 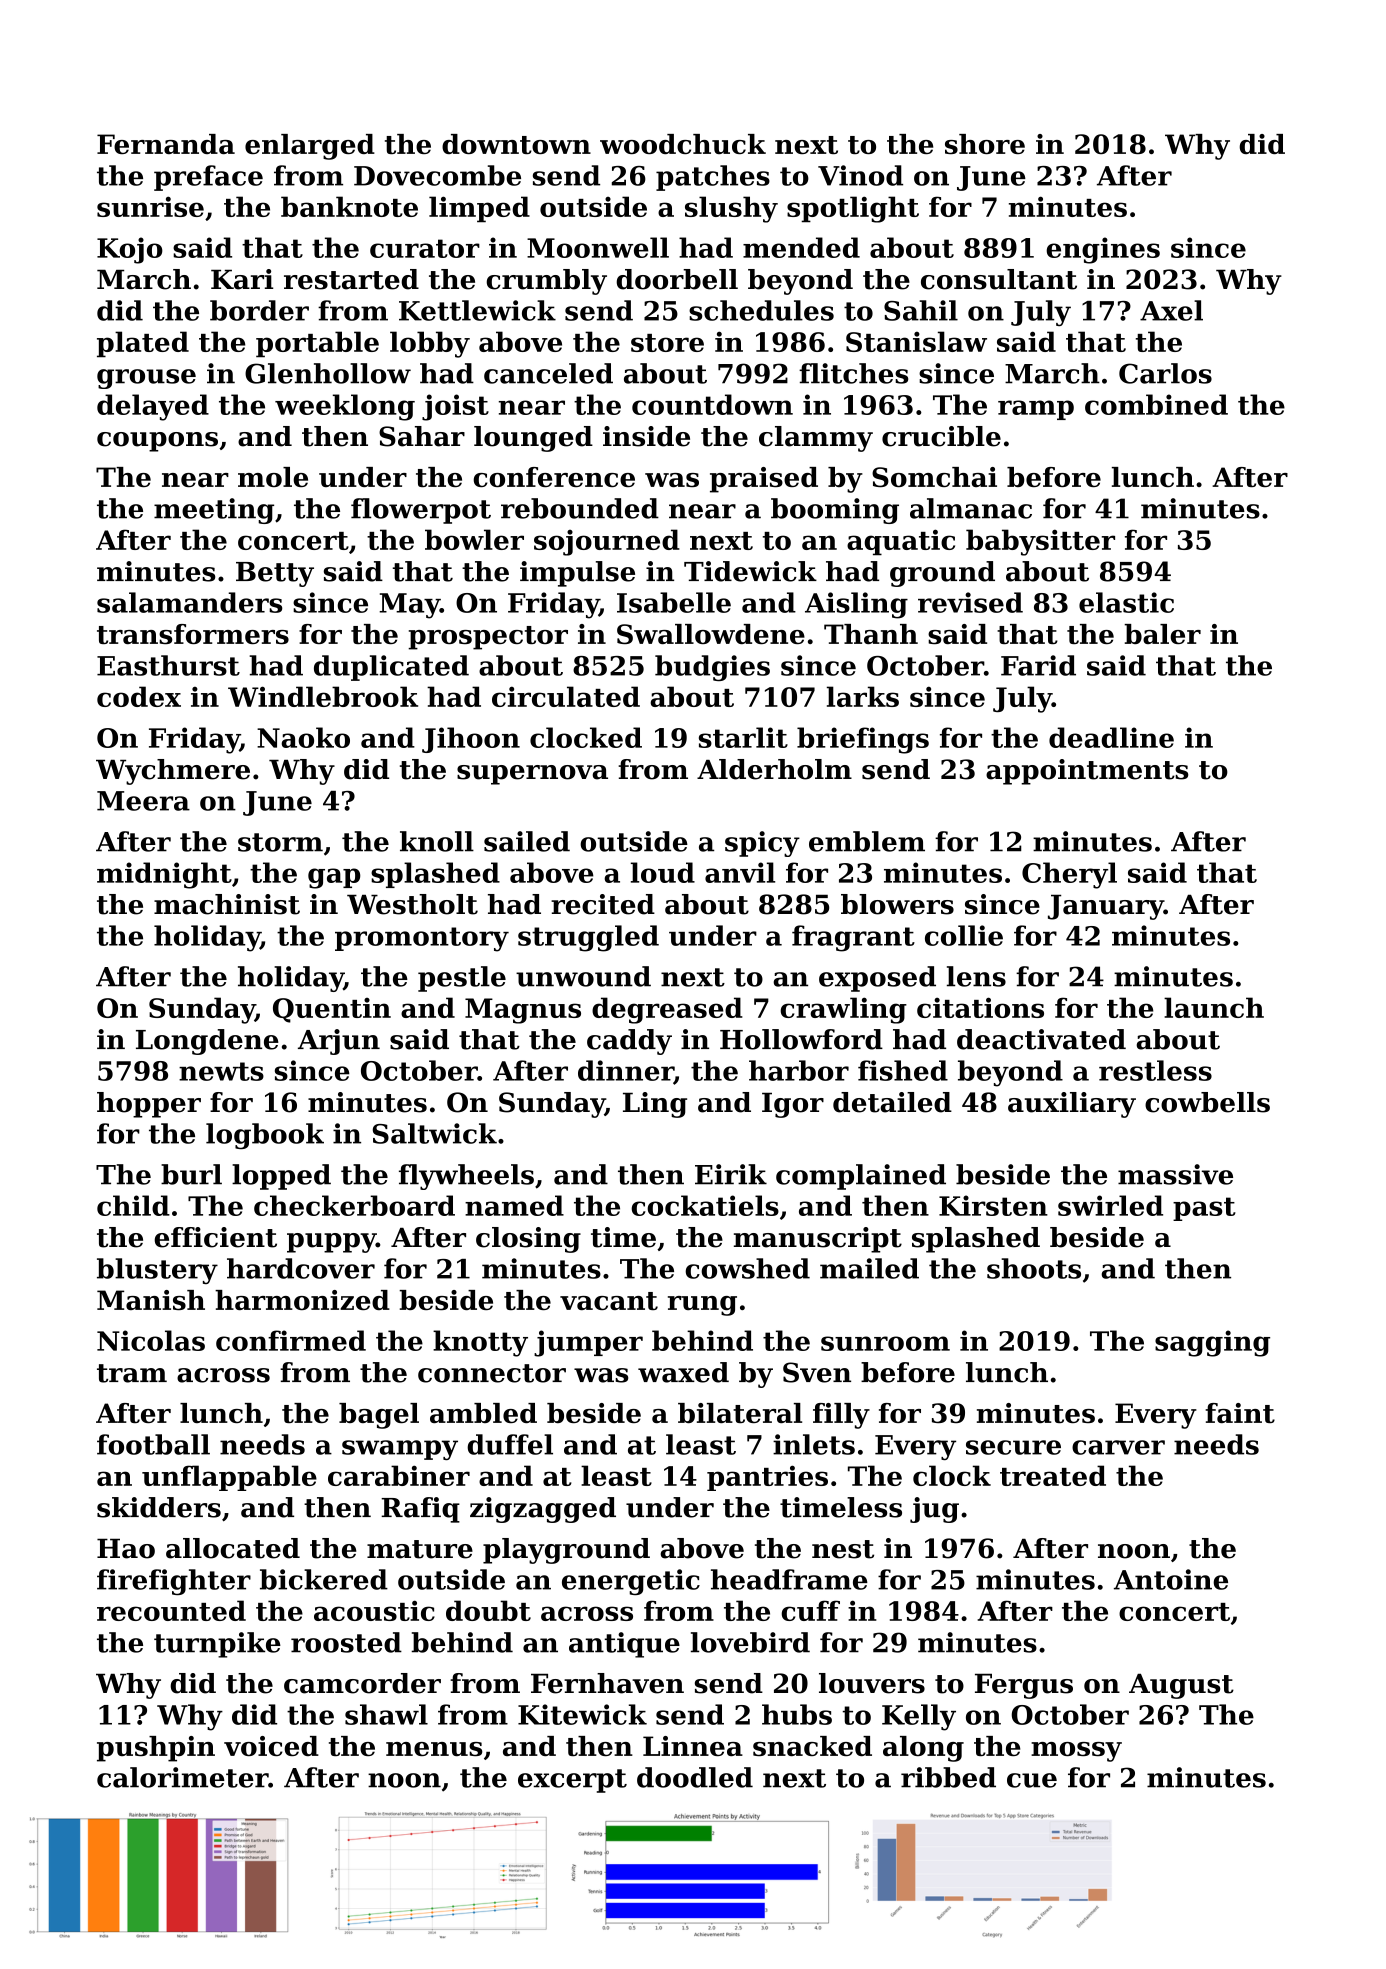 What do you see at coordinates (1118, 1447) in the page?
I see `carver` at bounding box center [1118, 1447].
